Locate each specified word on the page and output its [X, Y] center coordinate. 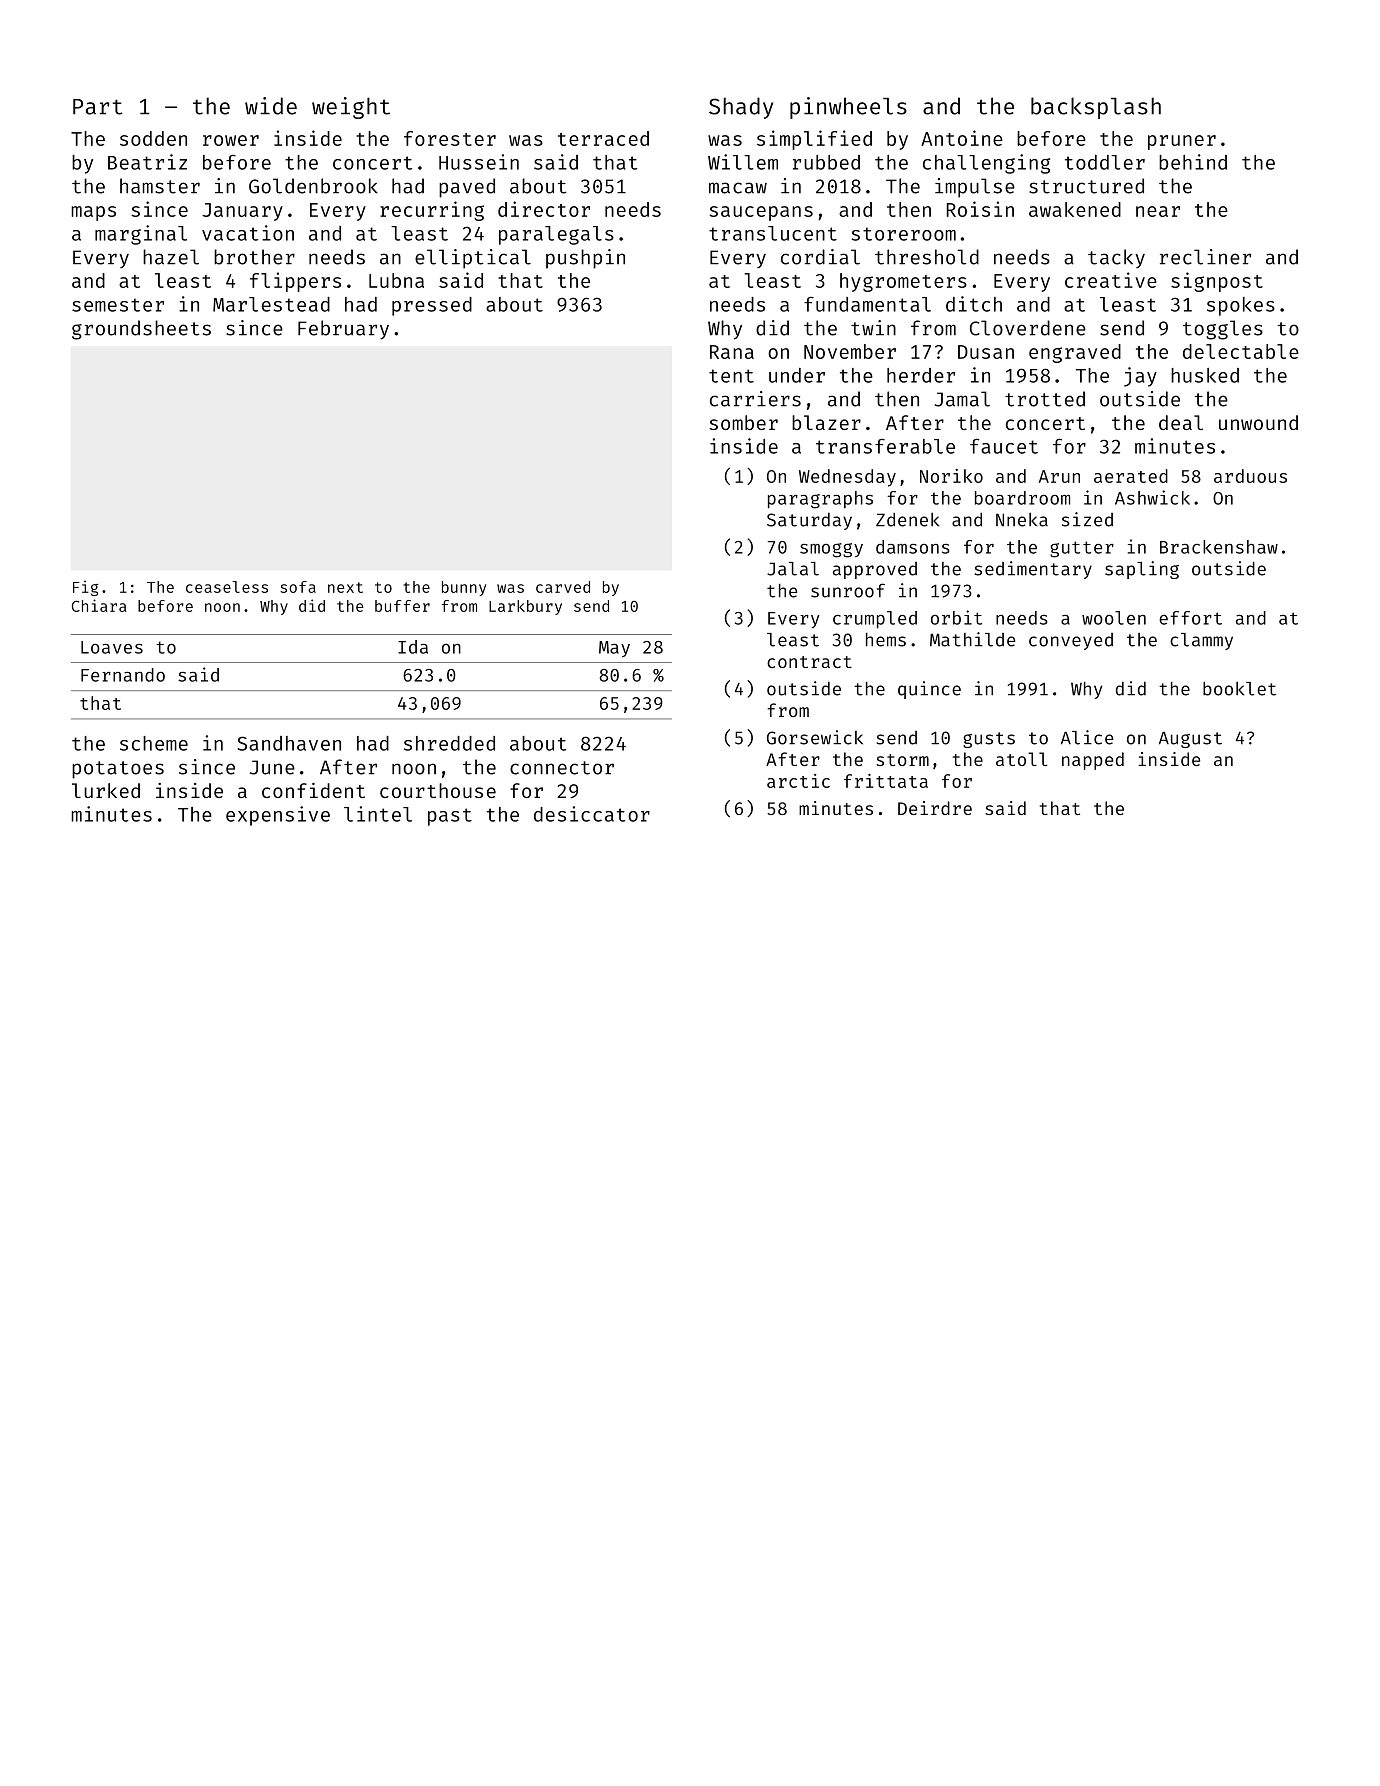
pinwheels [848, 108]
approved [875, 570]
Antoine [962, 138]
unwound [1258, 422]
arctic [798, 781]
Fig [86, 588]
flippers [295, 282]
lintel [378, 814]
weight [351, 108]
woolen [1114, 618]
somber [744, 422]
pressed [432, 306]
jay [1140, 377]
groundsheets [141, 330]
